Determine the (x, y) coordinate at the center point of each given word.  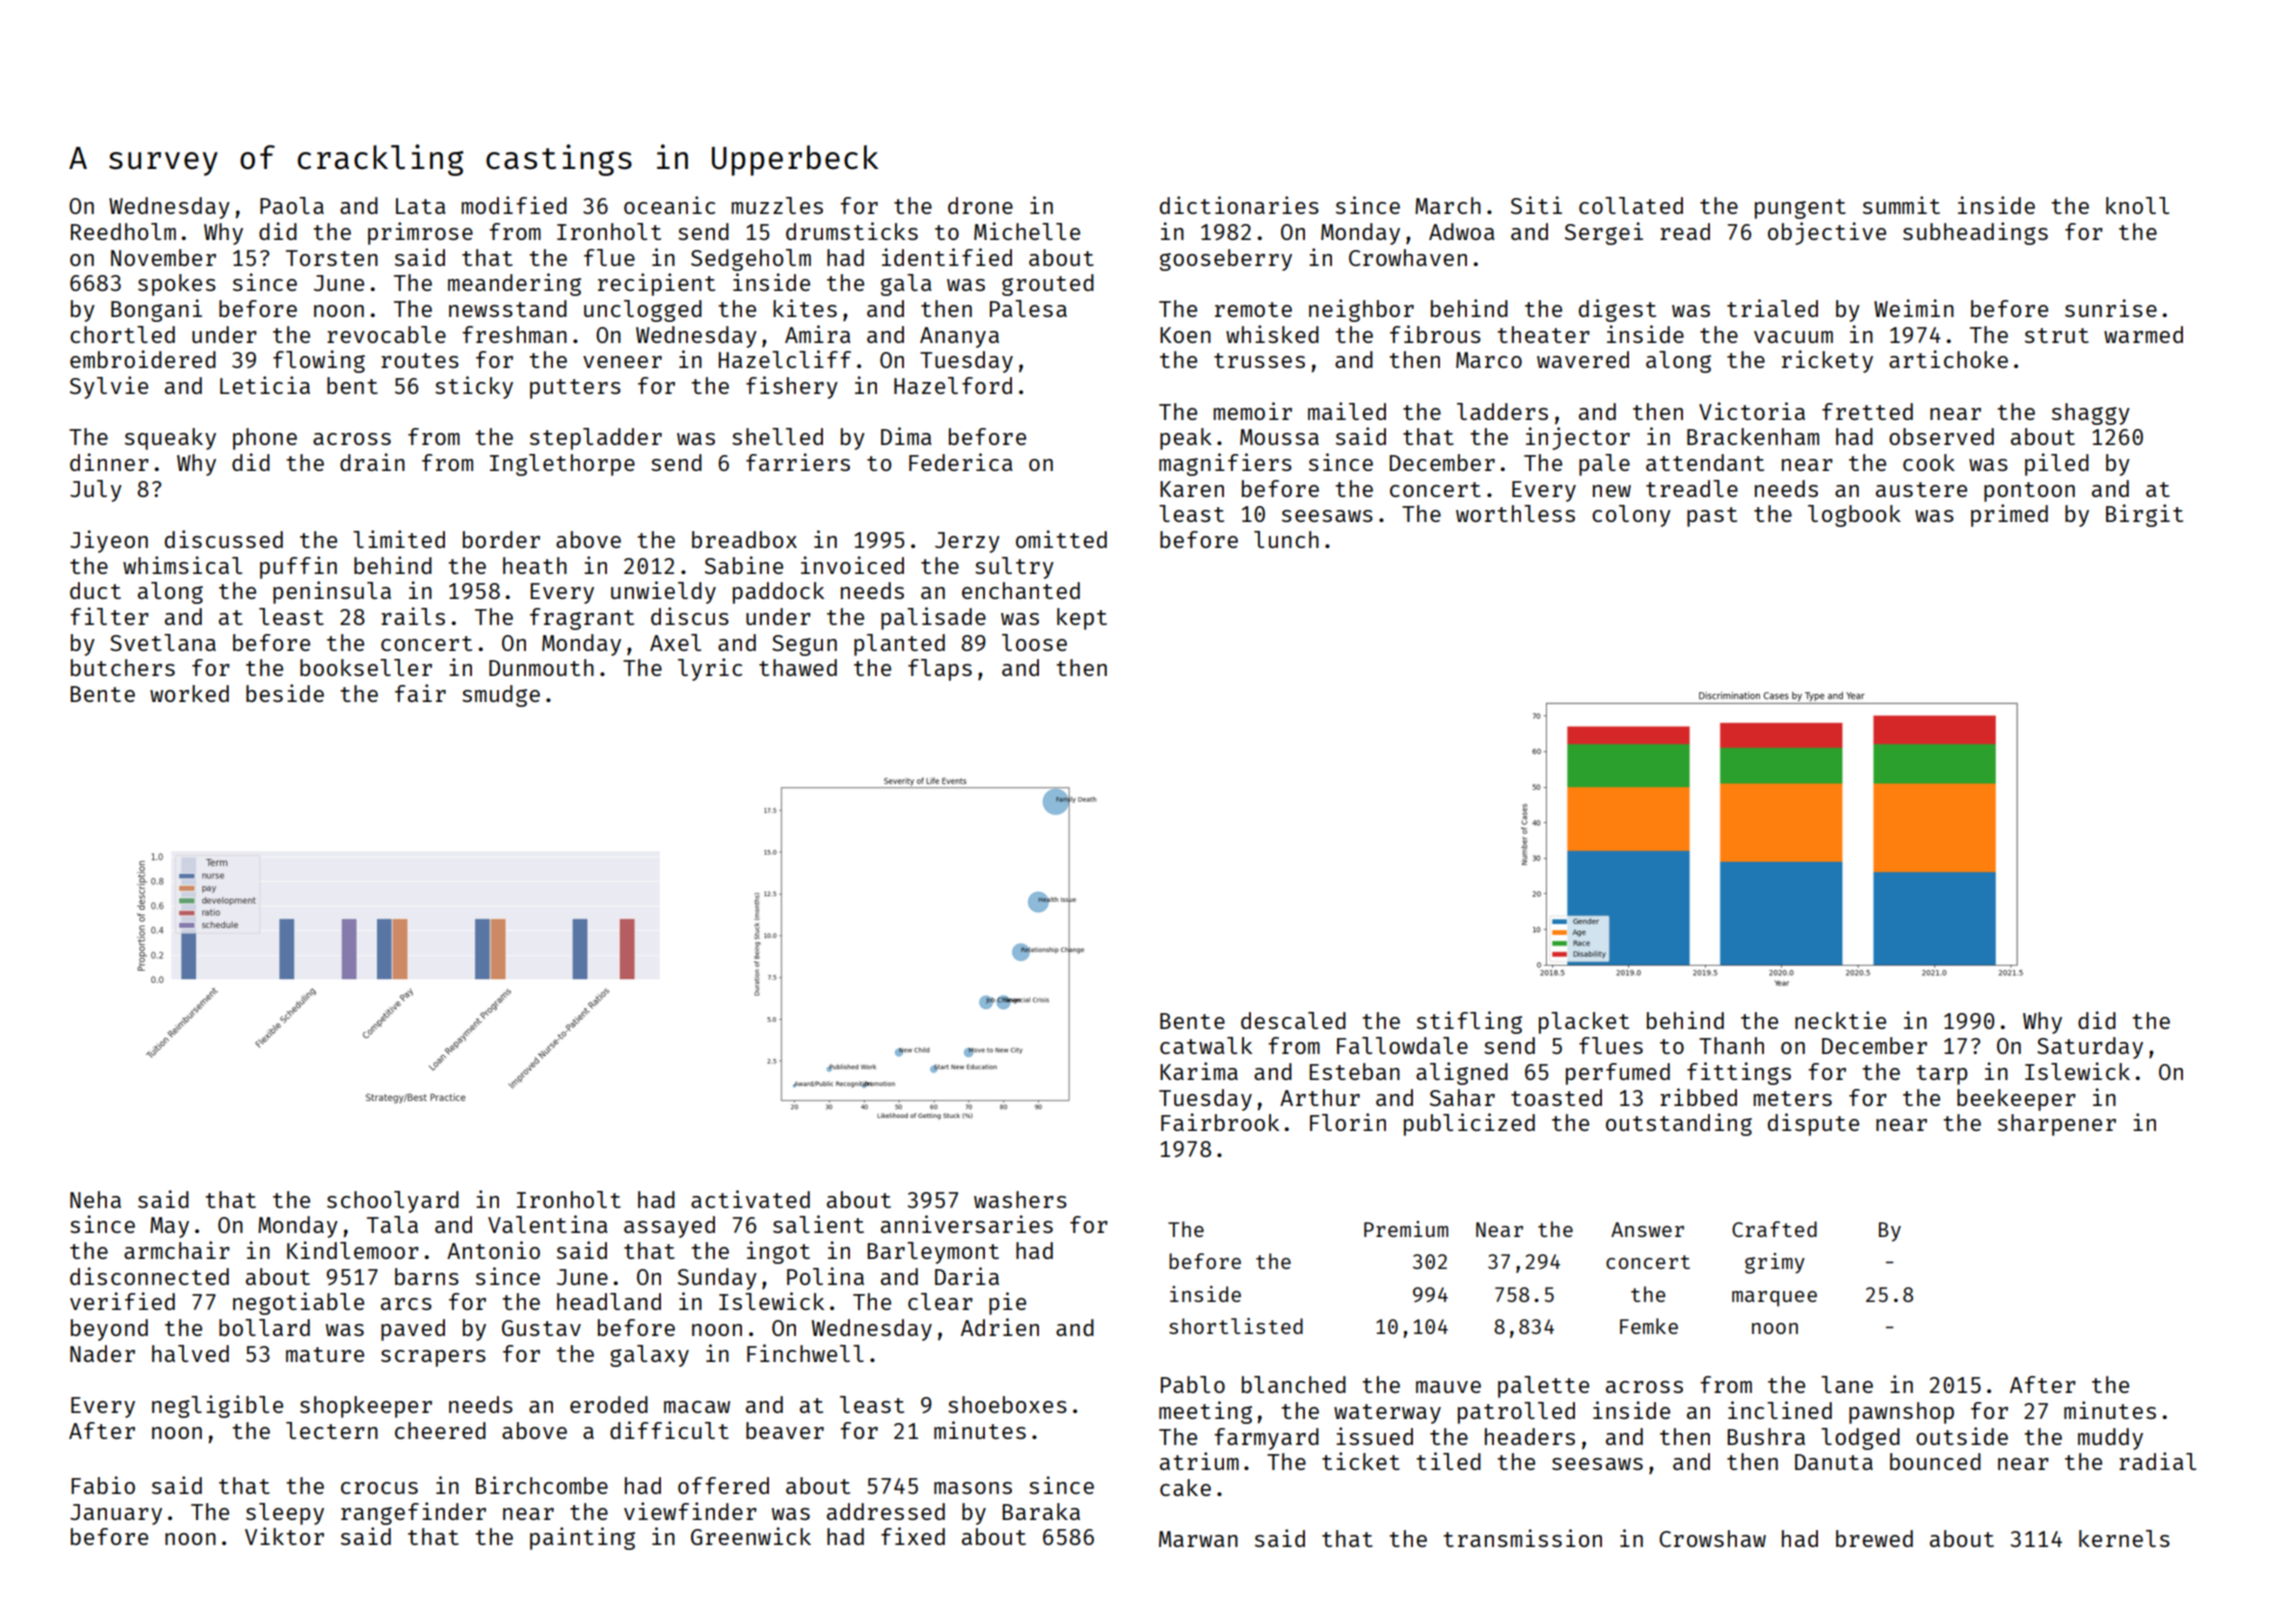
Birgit (2144, 515)
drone (980, 205)
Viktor (284, 1536)
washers (1020, 1199)
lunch (1286, 539)
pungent (1800, 209)
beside (285, 693)
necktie (1840, 1020)
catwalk (1206, 1045)
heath (535, 565)
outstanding (1679, 1124)
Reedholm (123, 231)
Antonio (493, 1250)
